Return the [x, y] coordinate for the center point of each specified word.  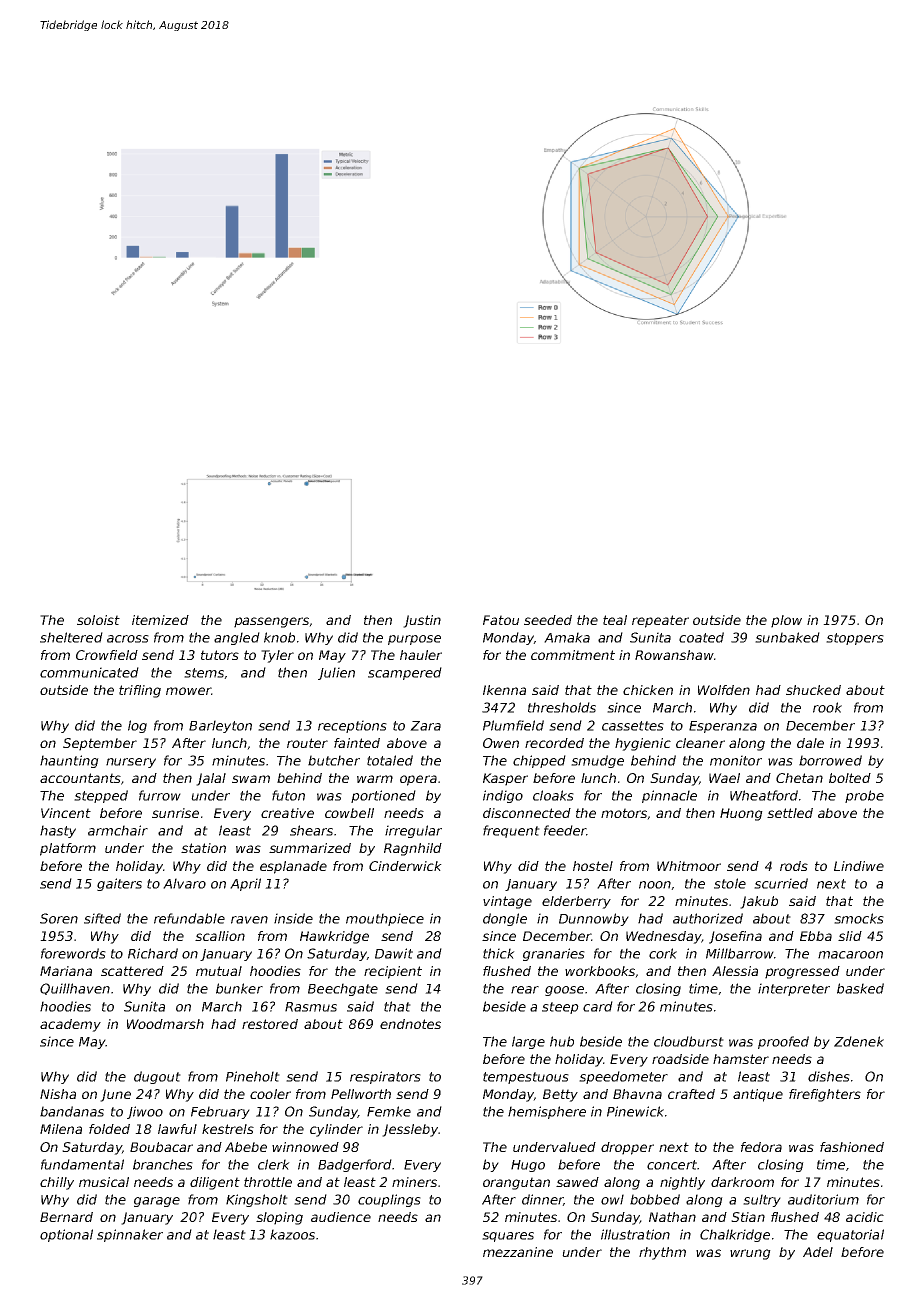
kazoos [292, 1234]
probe [864, 796]
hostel [593, 866]
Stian [748, 1217]
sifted [102, 918]
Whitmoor [689, 866]
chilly [57, 1183]
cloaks [553, 795]
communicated [89, 672]
